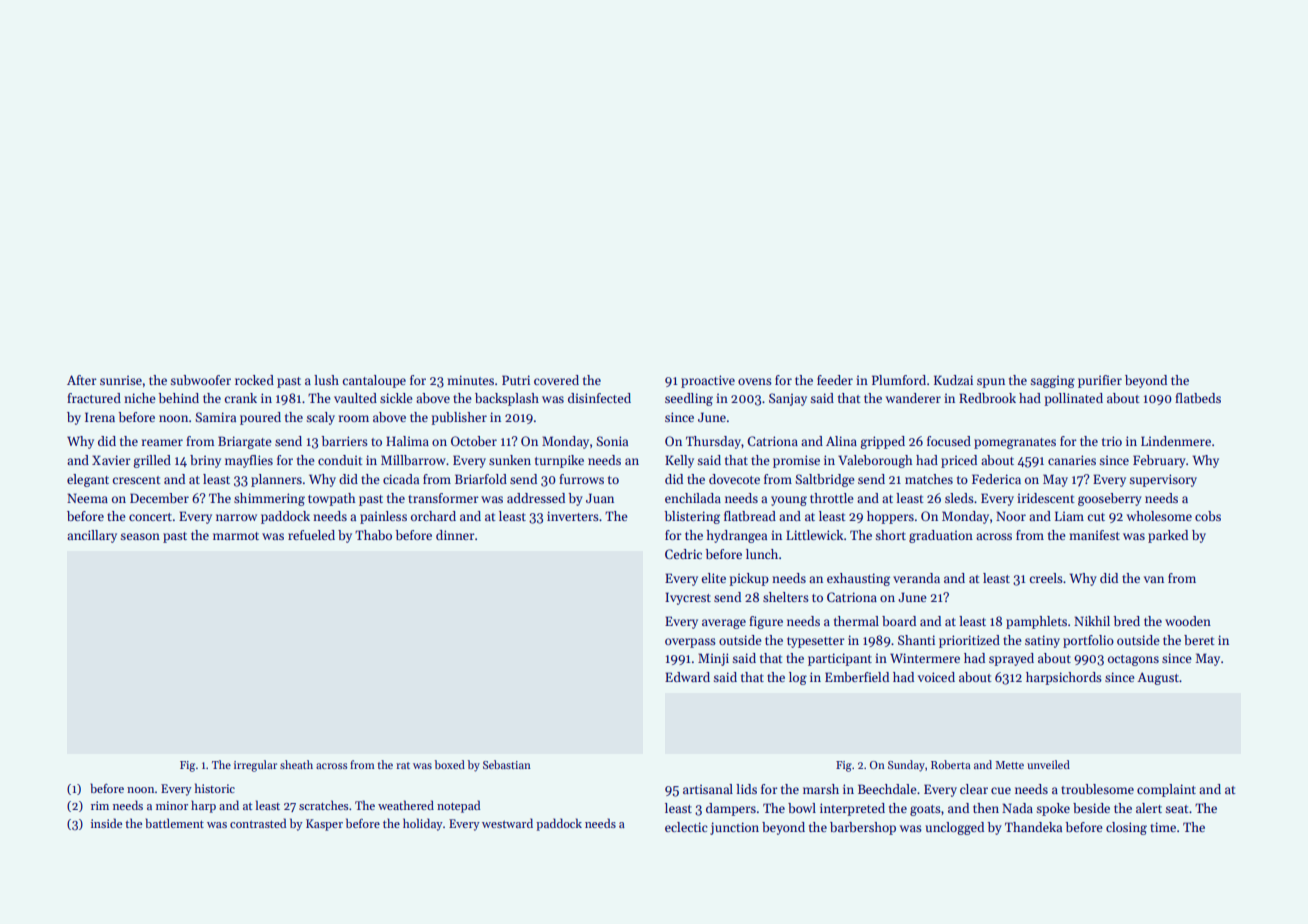  I want to click on troublesome, so click(1097, 789).
